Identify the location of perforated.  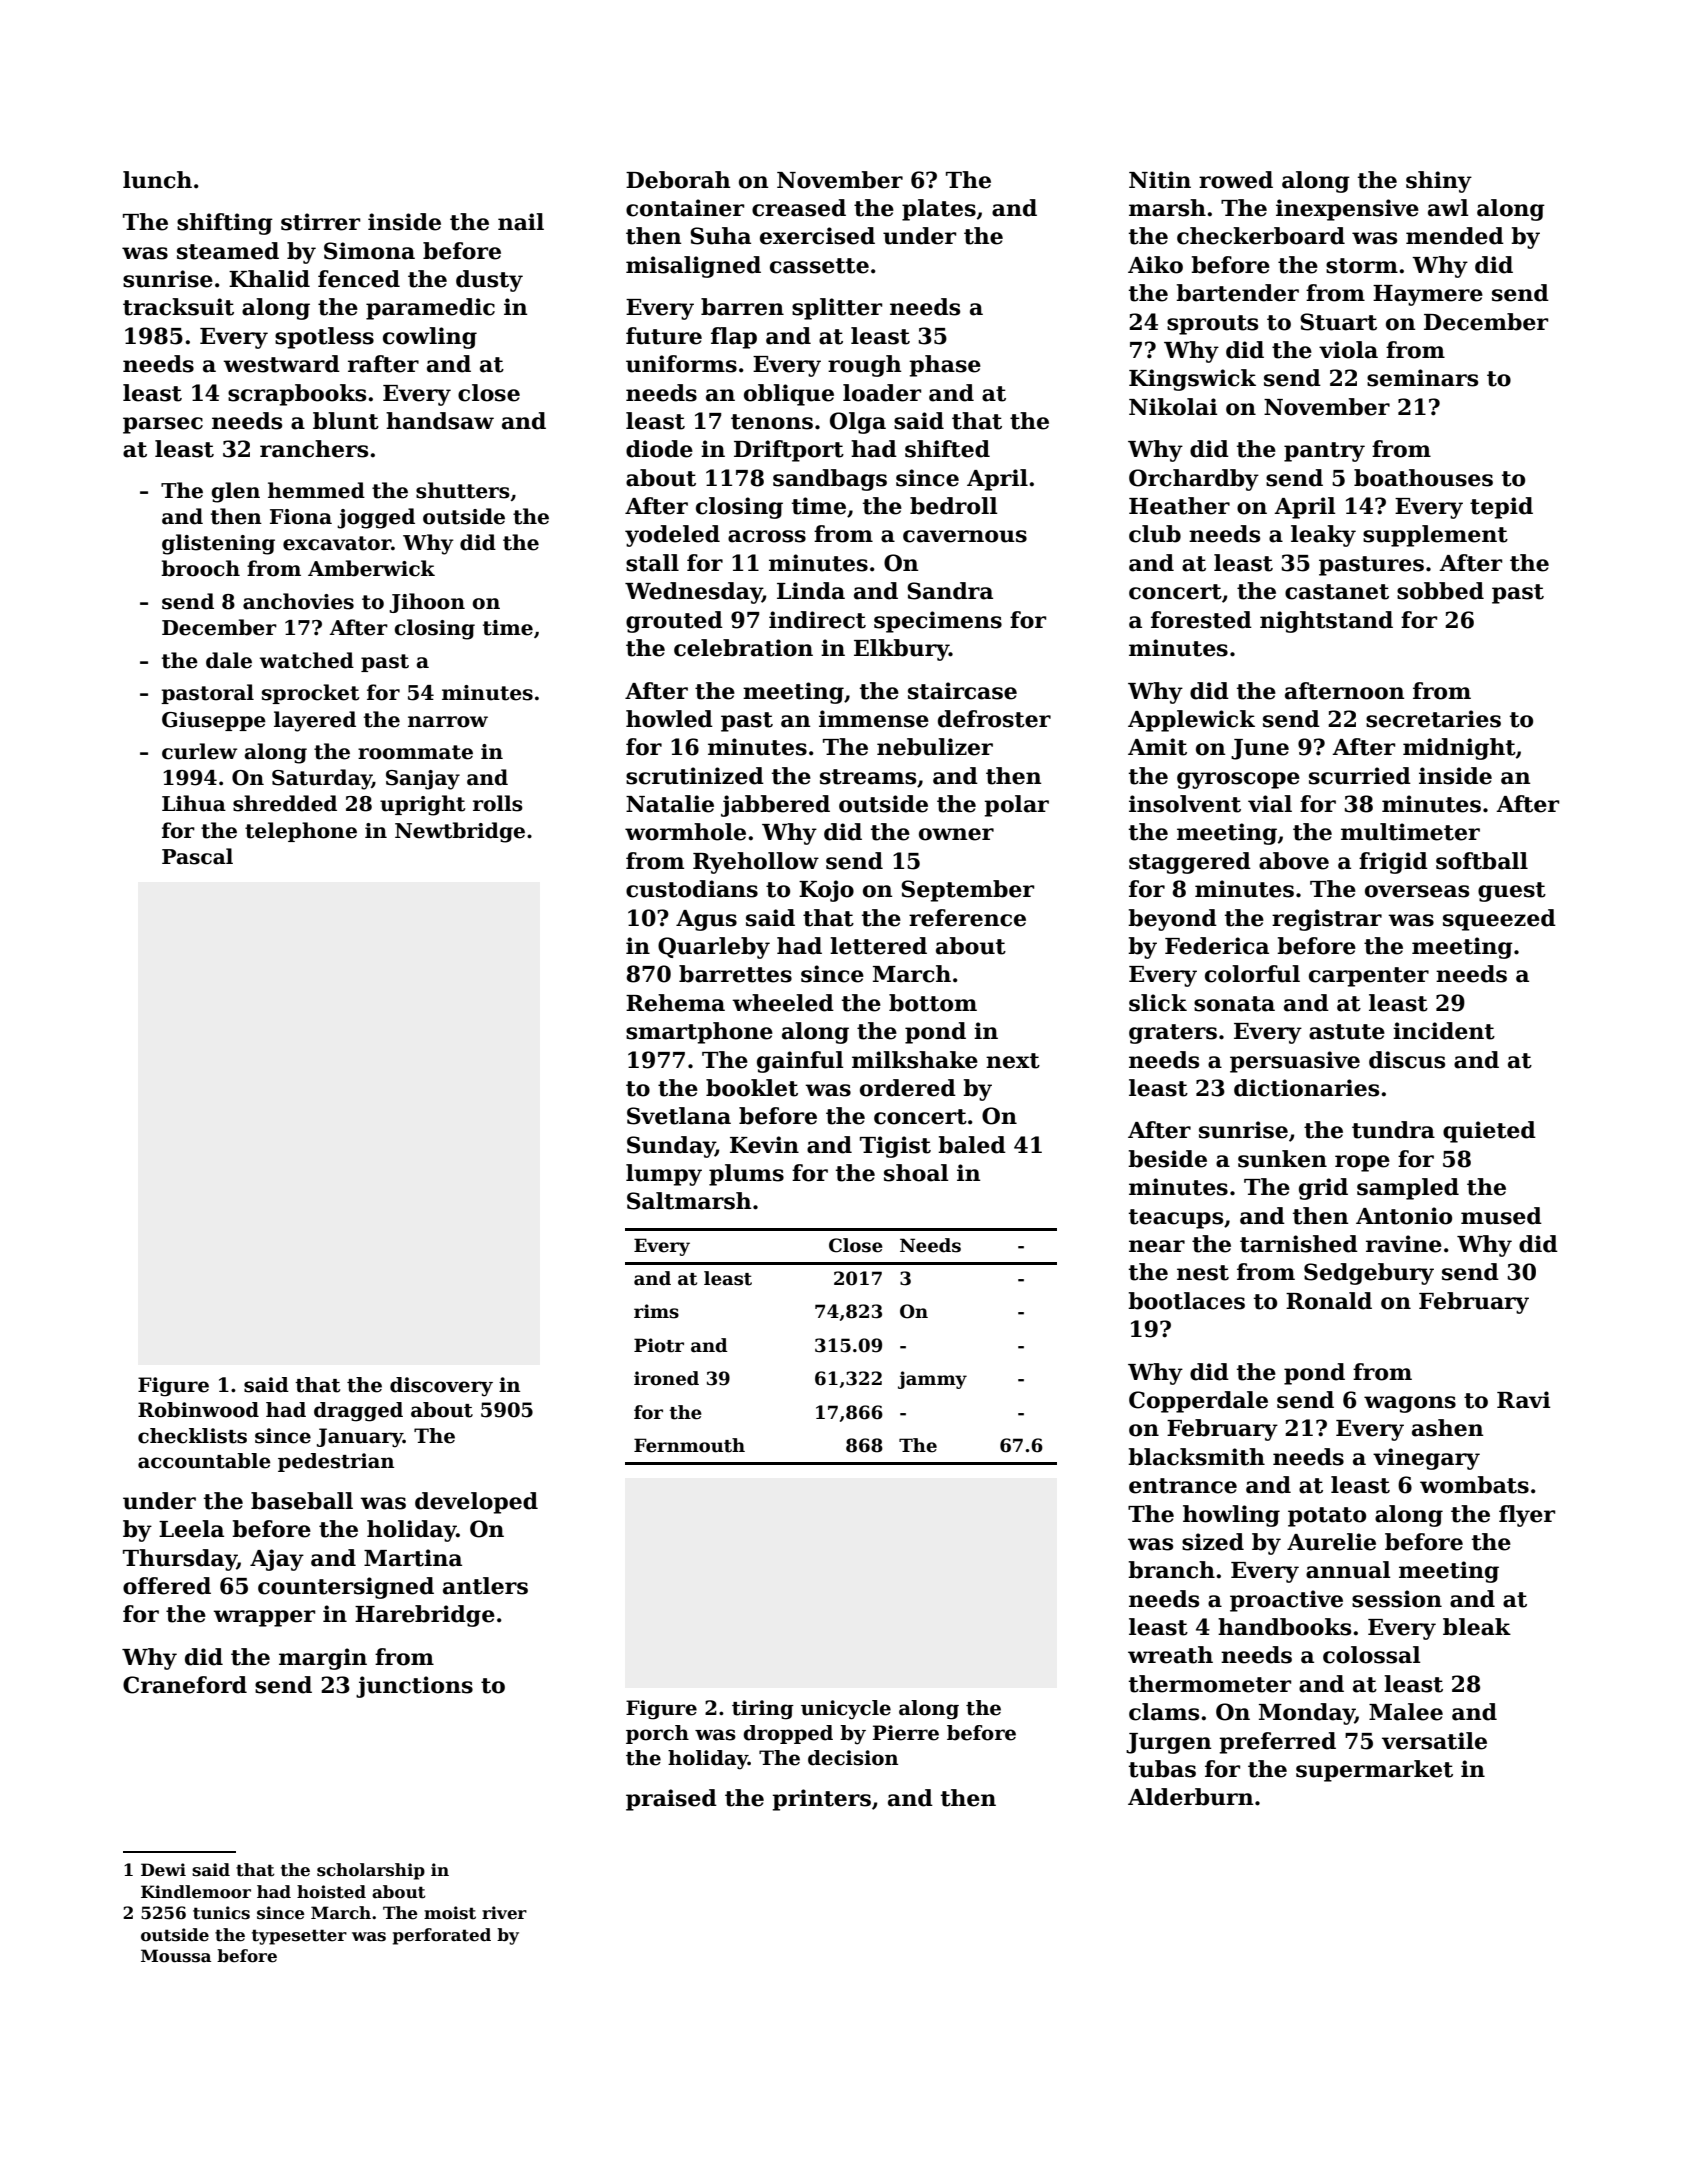
(442, 1936).
